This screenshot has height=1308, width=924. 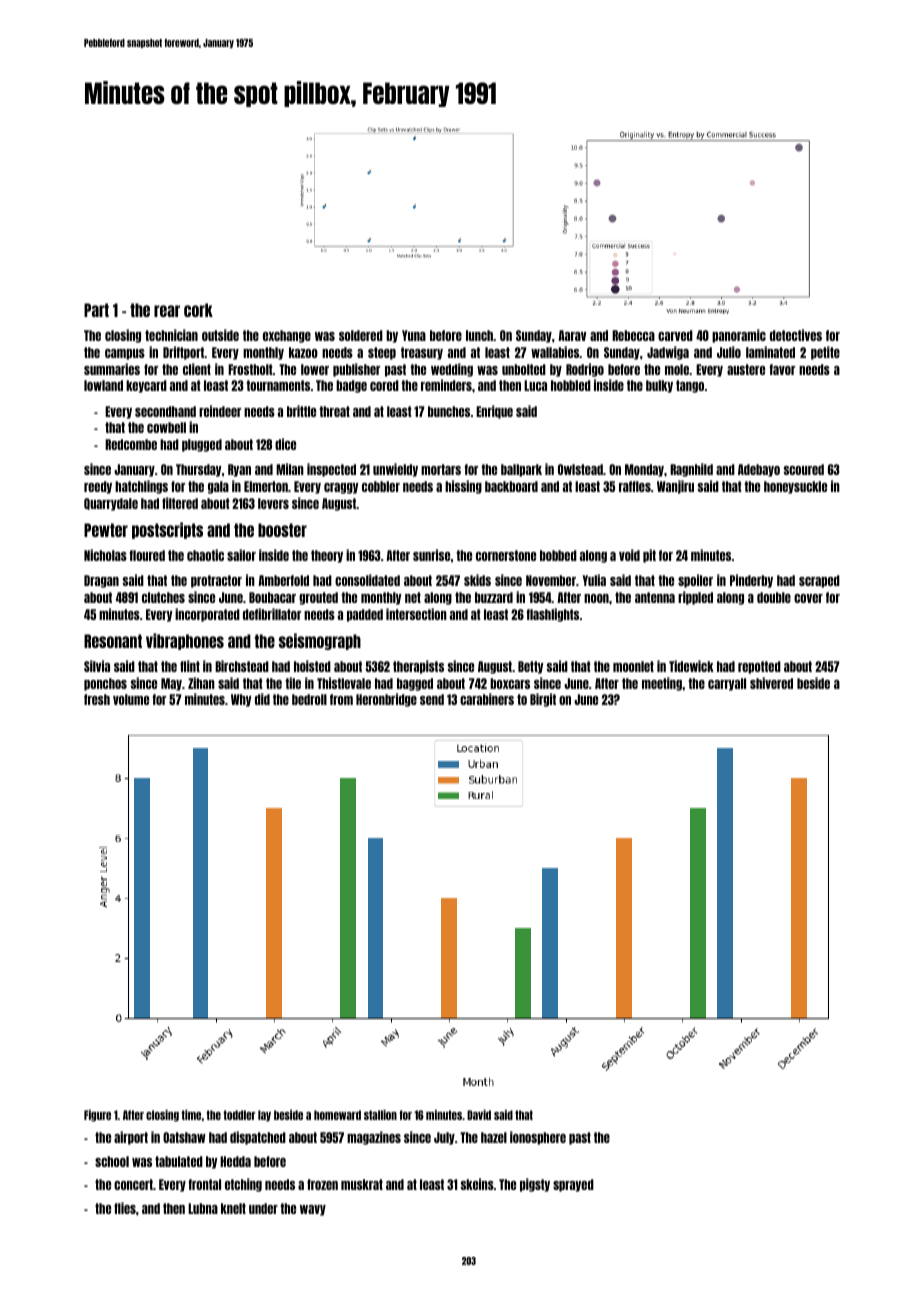 What do you see at coordinates (524, 369) in the screenshot?
I see `unbolted` at bounding box center [524, 369].
